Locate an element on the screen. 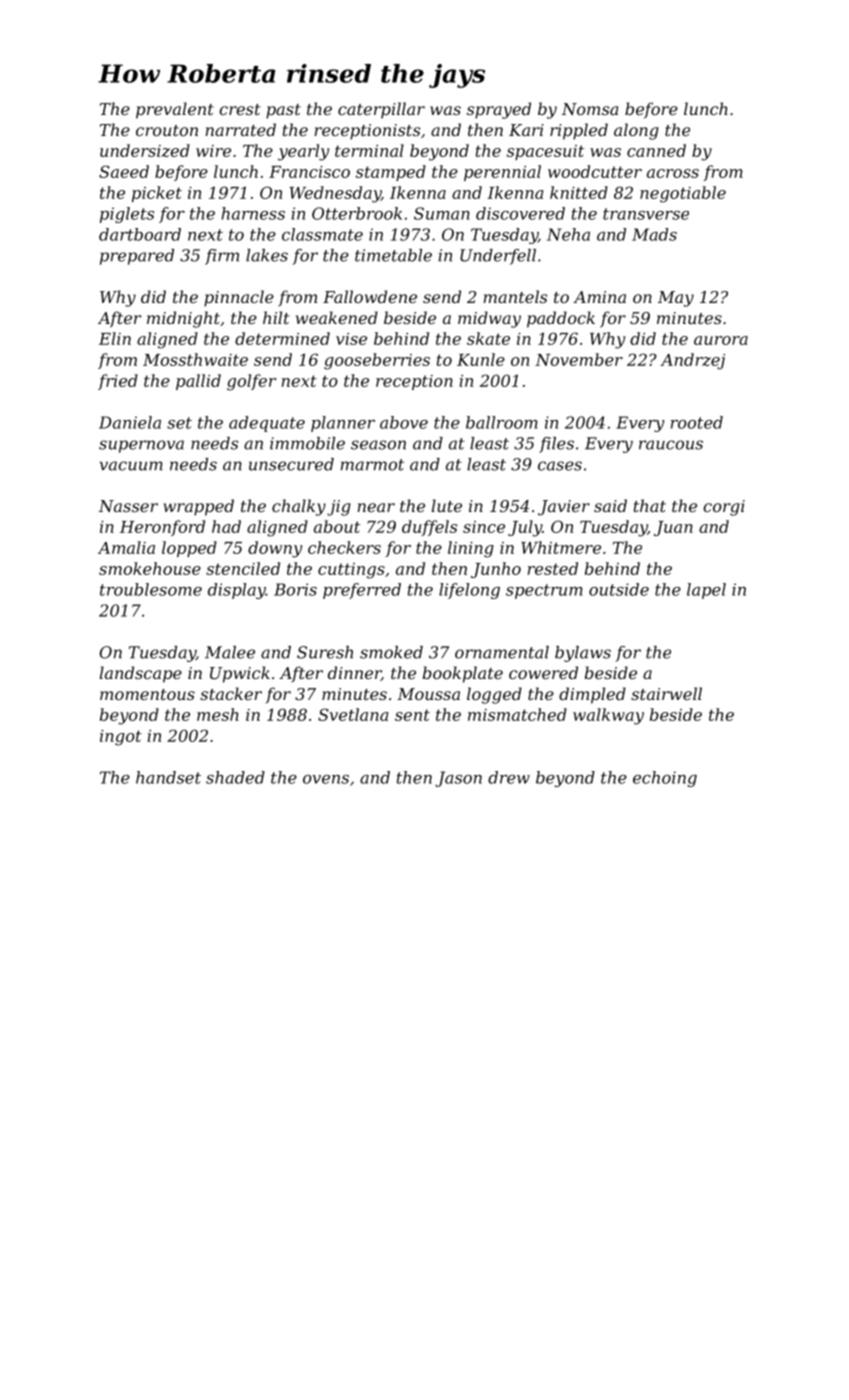  dartboard is located at coordinates (140, 234).
